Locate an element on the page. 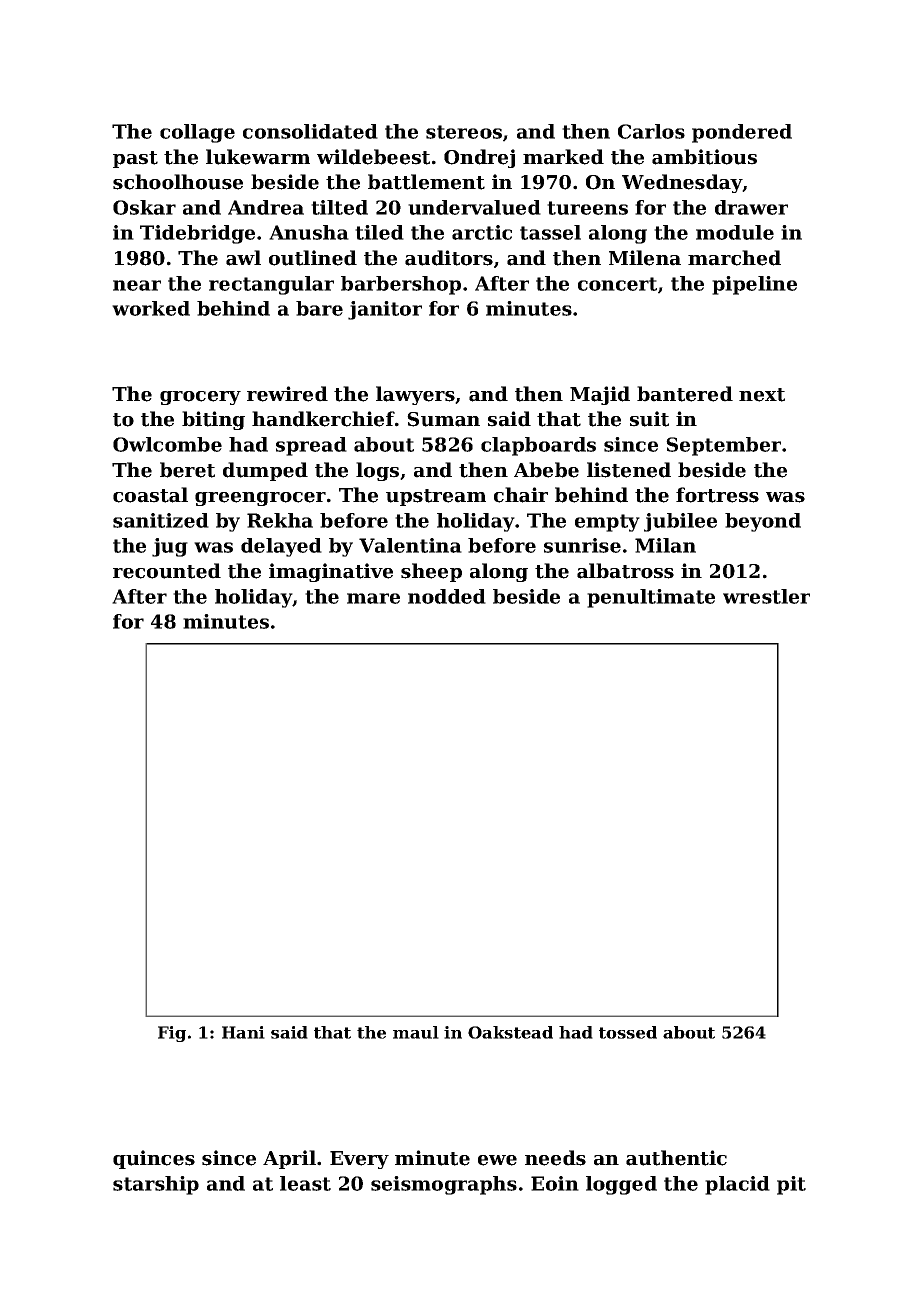  ewe is located at coordinates (497, 1160).
